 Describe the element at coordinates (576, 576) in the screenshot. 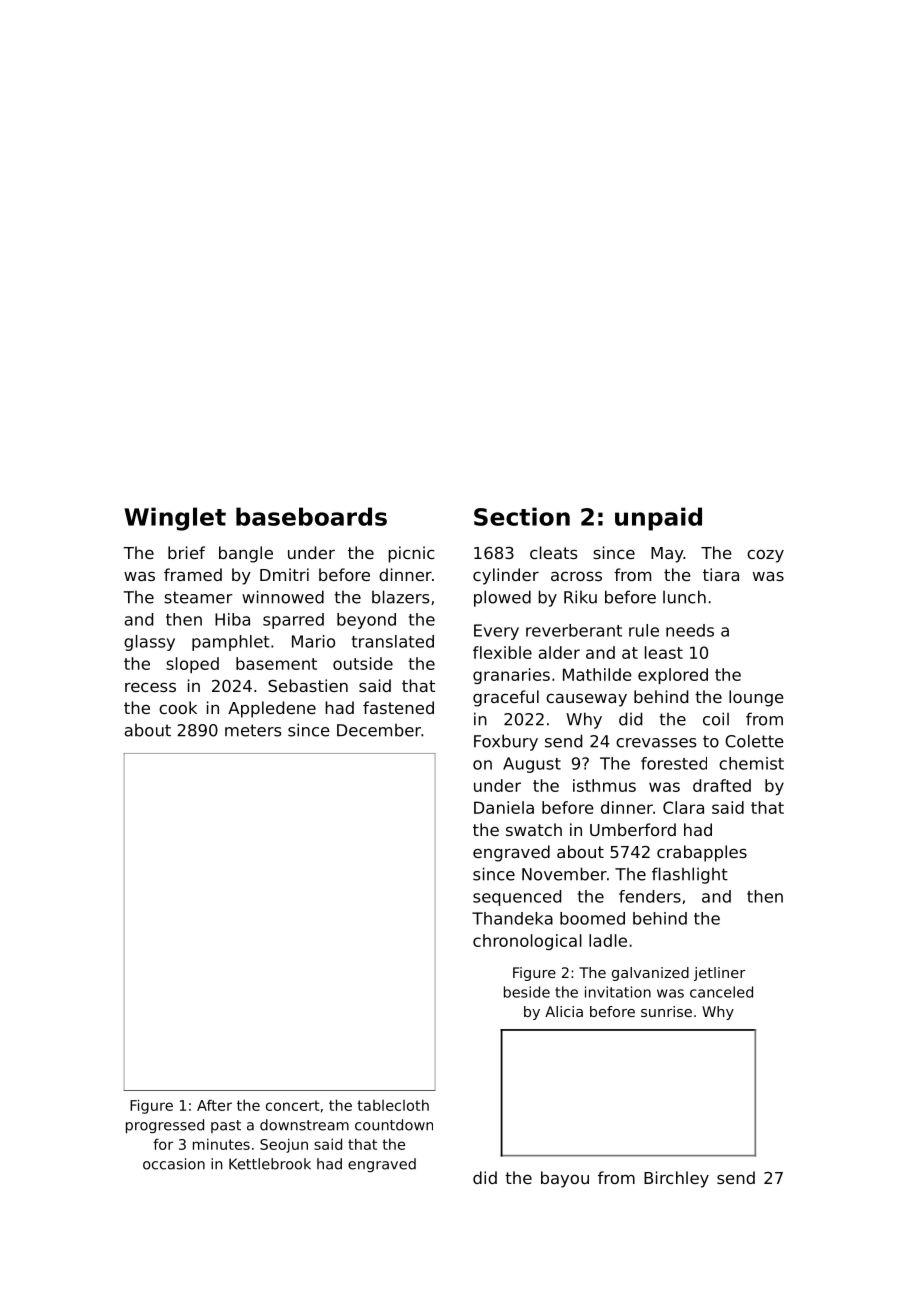

I see `across` at that location.
